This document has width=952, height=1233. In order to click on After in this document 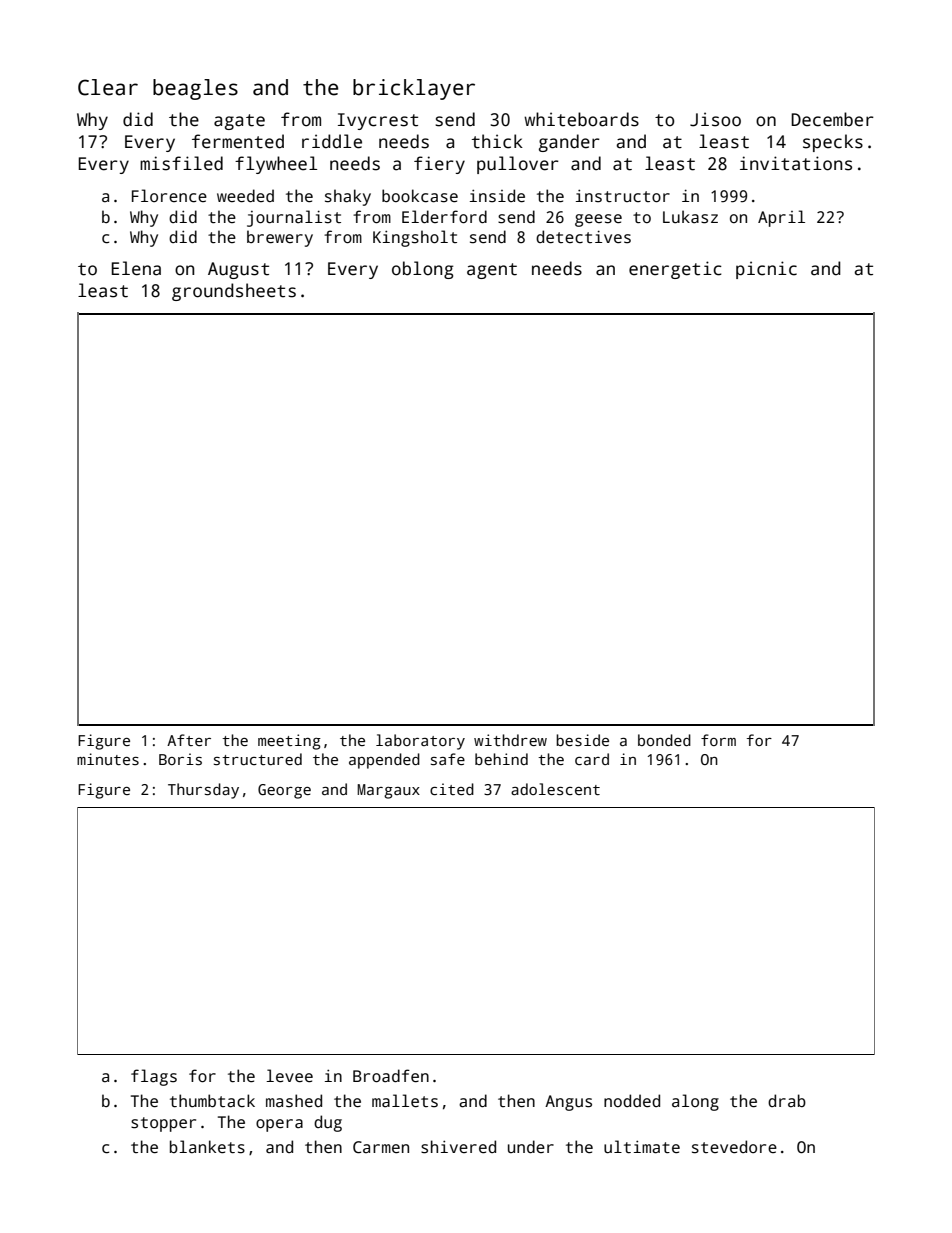, I will do `click(189, 740)`.
